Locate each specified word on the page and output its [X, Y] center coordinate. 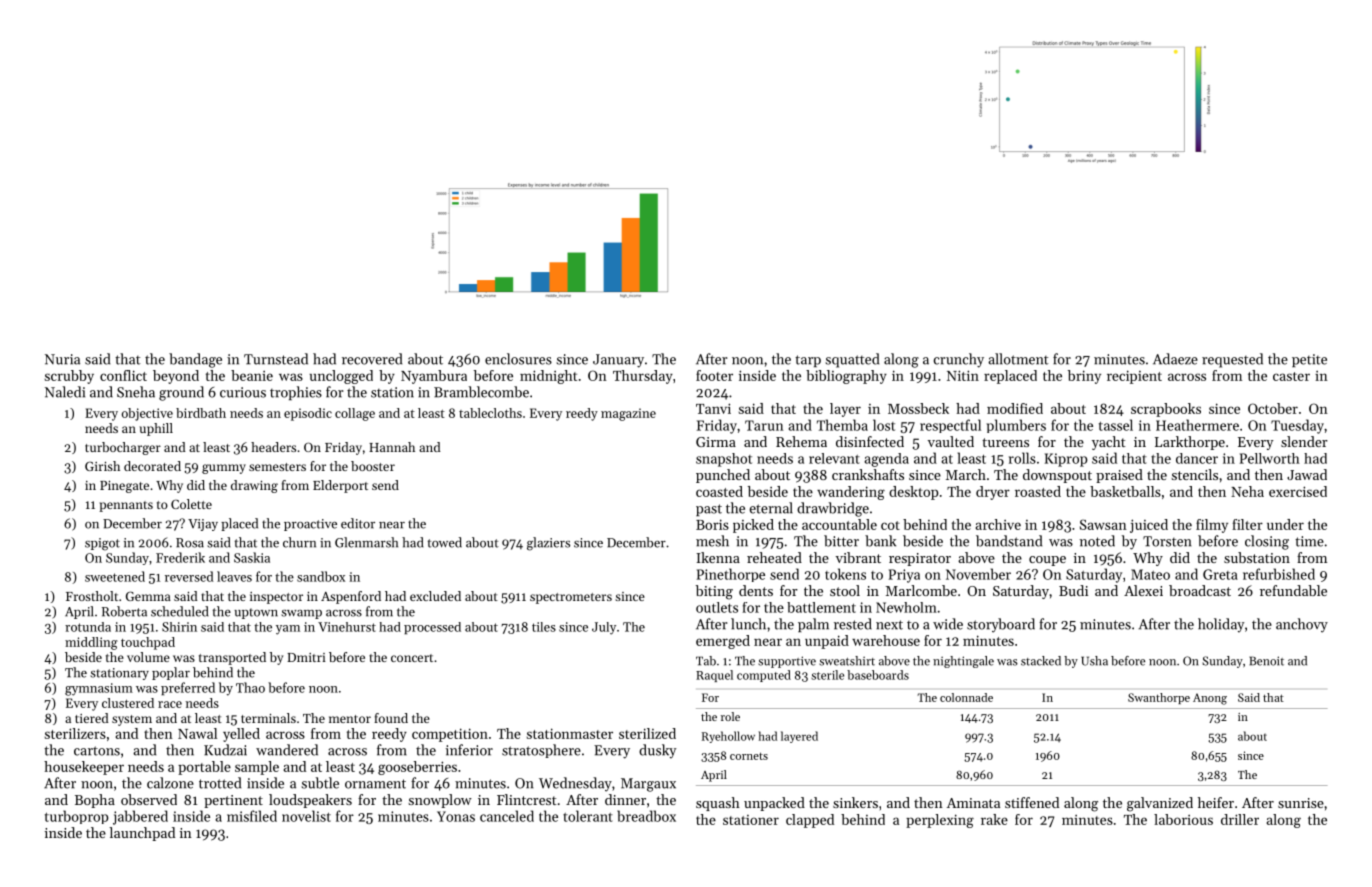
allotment [1018, 359]
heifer [1216, 802]
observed [149, 799]
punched [723, 476]
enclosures [518, 359]
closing [1267, 542]
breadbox [646, 816]
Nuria [62, 359]
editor [358, 523]
